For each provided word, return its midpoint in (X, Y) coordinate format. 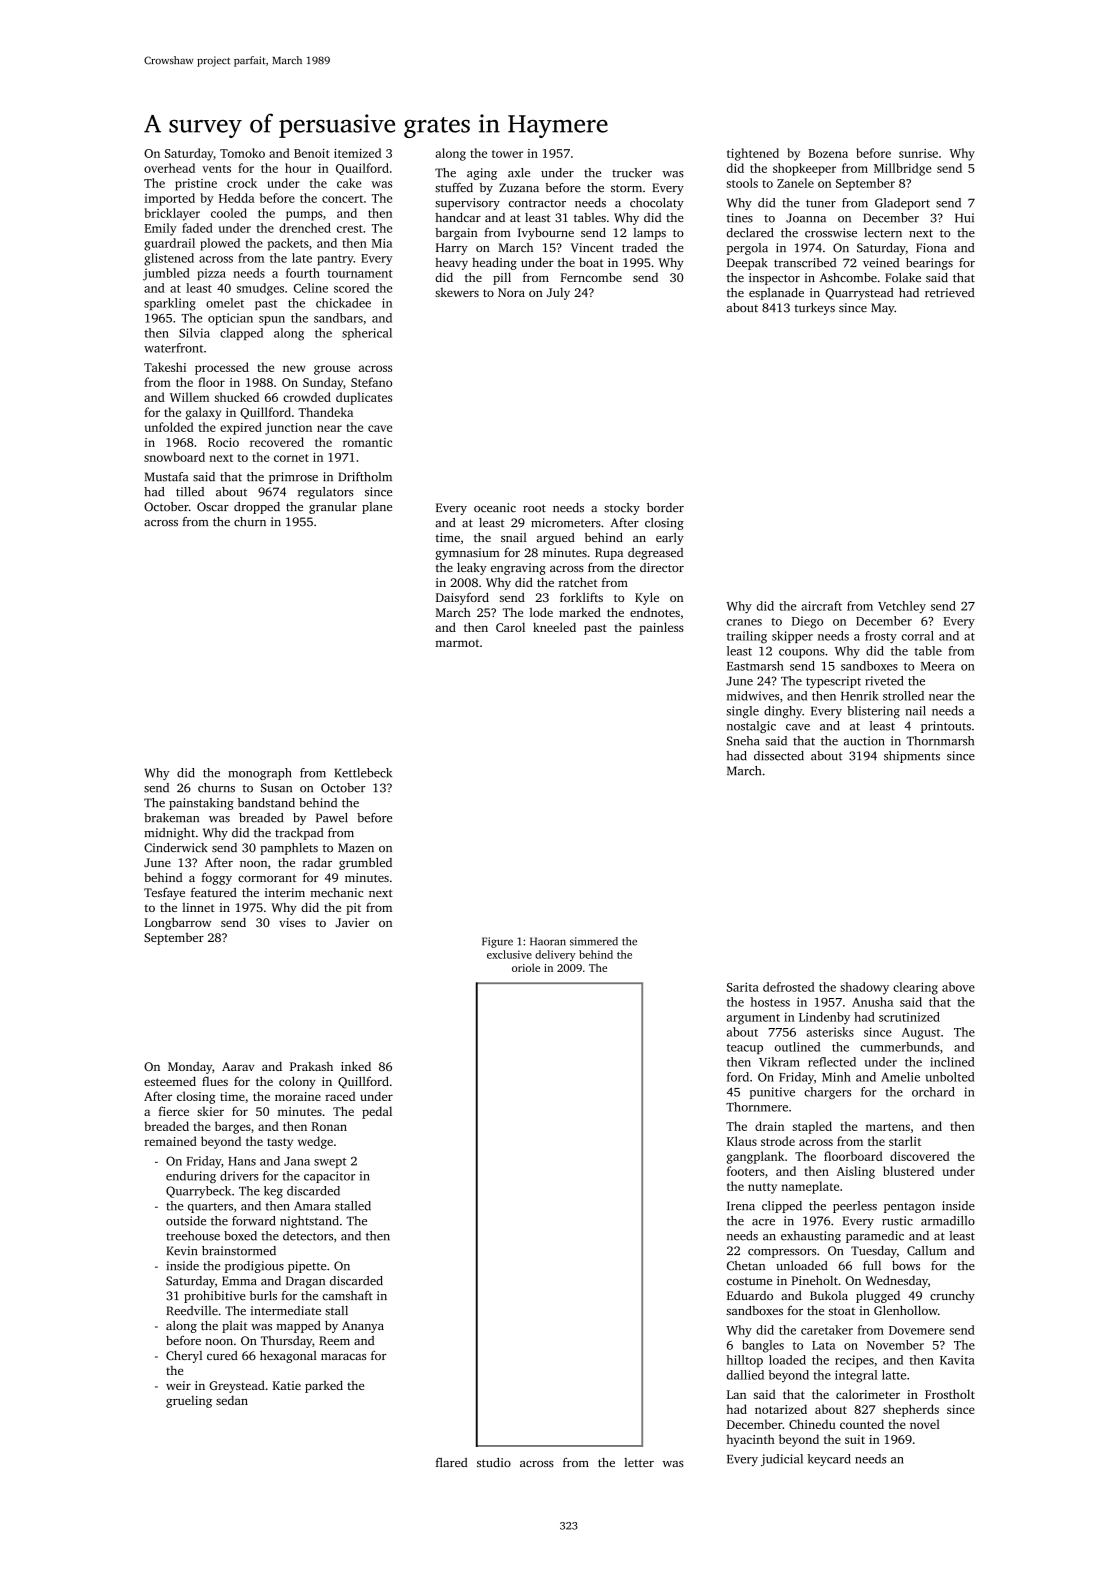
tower (507, 154)
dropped (257, 508)
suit (855, 1439)
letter (639, 1462)
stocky (622, 509)
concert (342, 199)
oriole (526, 967)
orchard (933, 1092)
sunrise (918, 153)
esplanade (776, 294)
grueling (189, 1402)
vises (292, 922)
